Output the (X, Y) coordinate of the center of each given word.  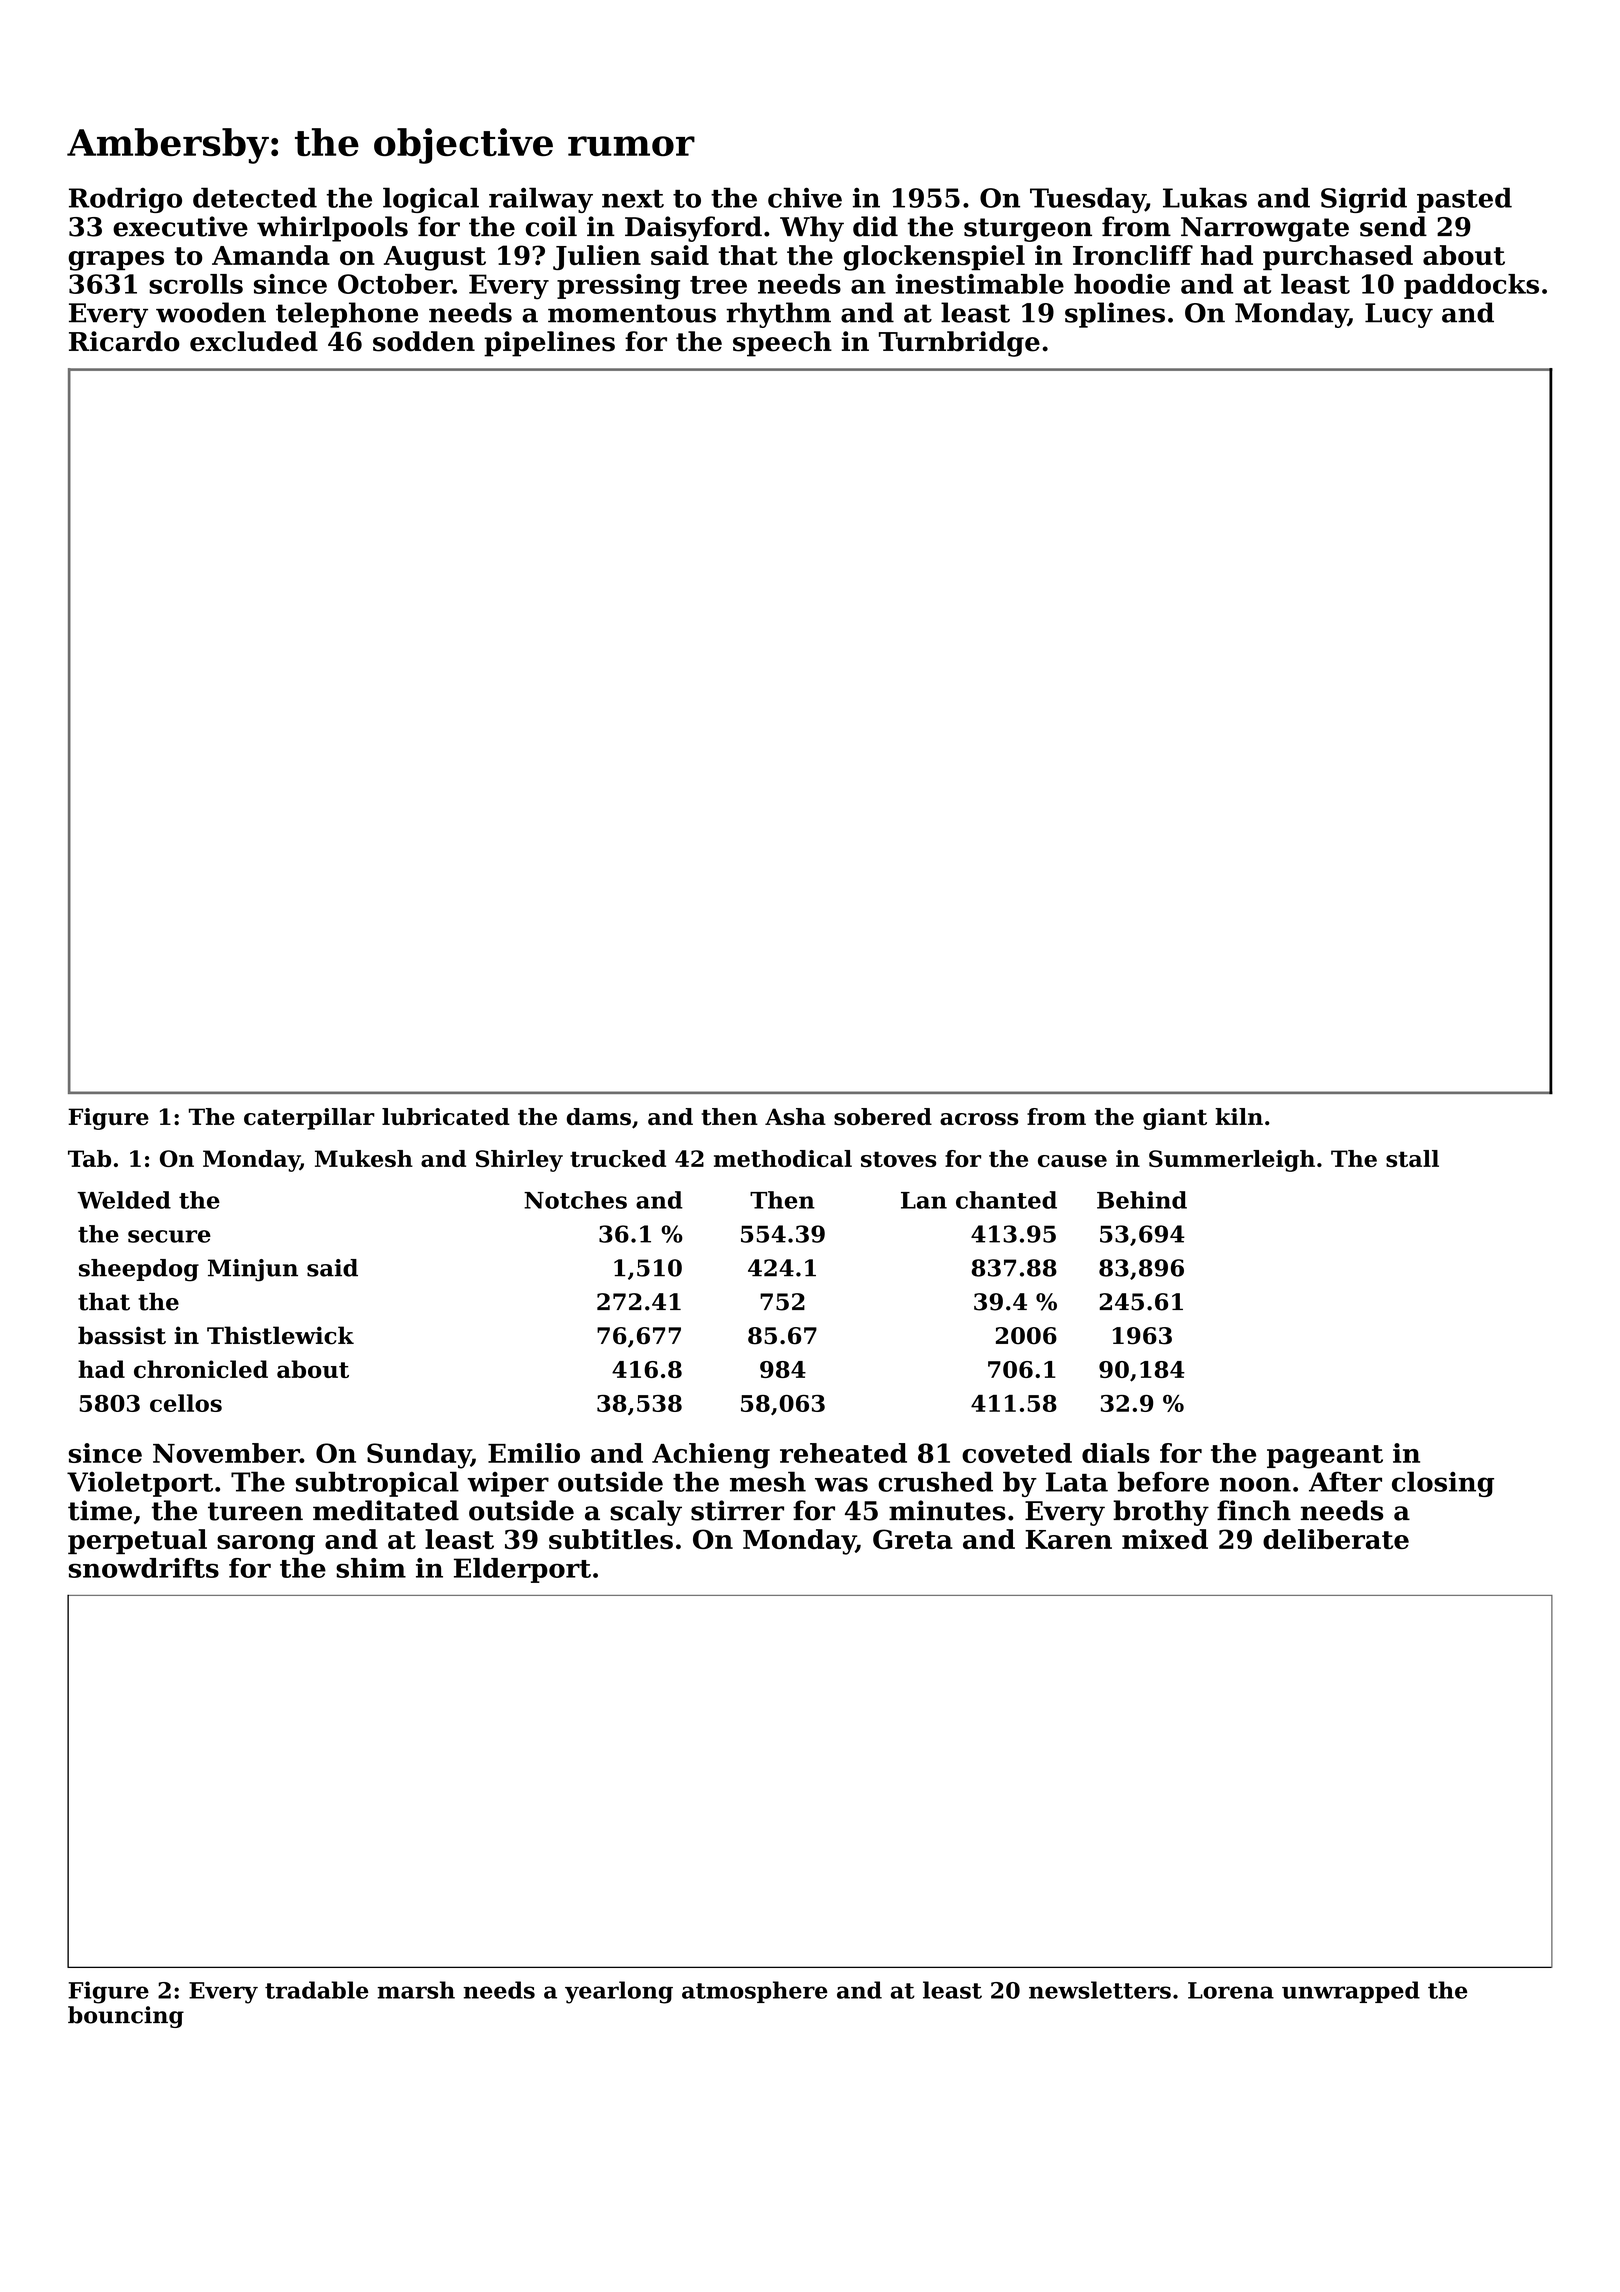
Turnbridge (959, 344)
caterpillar (309, 1119)
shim (371, 1568)
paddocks (1471, 286)
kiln (1239, 1116)
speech (782, 344)
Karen (1068, 1539)
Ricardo (124, 341)
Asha (795, 1117)
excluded (254, 341)
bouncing (126, 2017)
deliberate (1336, 1539)
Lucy (1399, 315)
